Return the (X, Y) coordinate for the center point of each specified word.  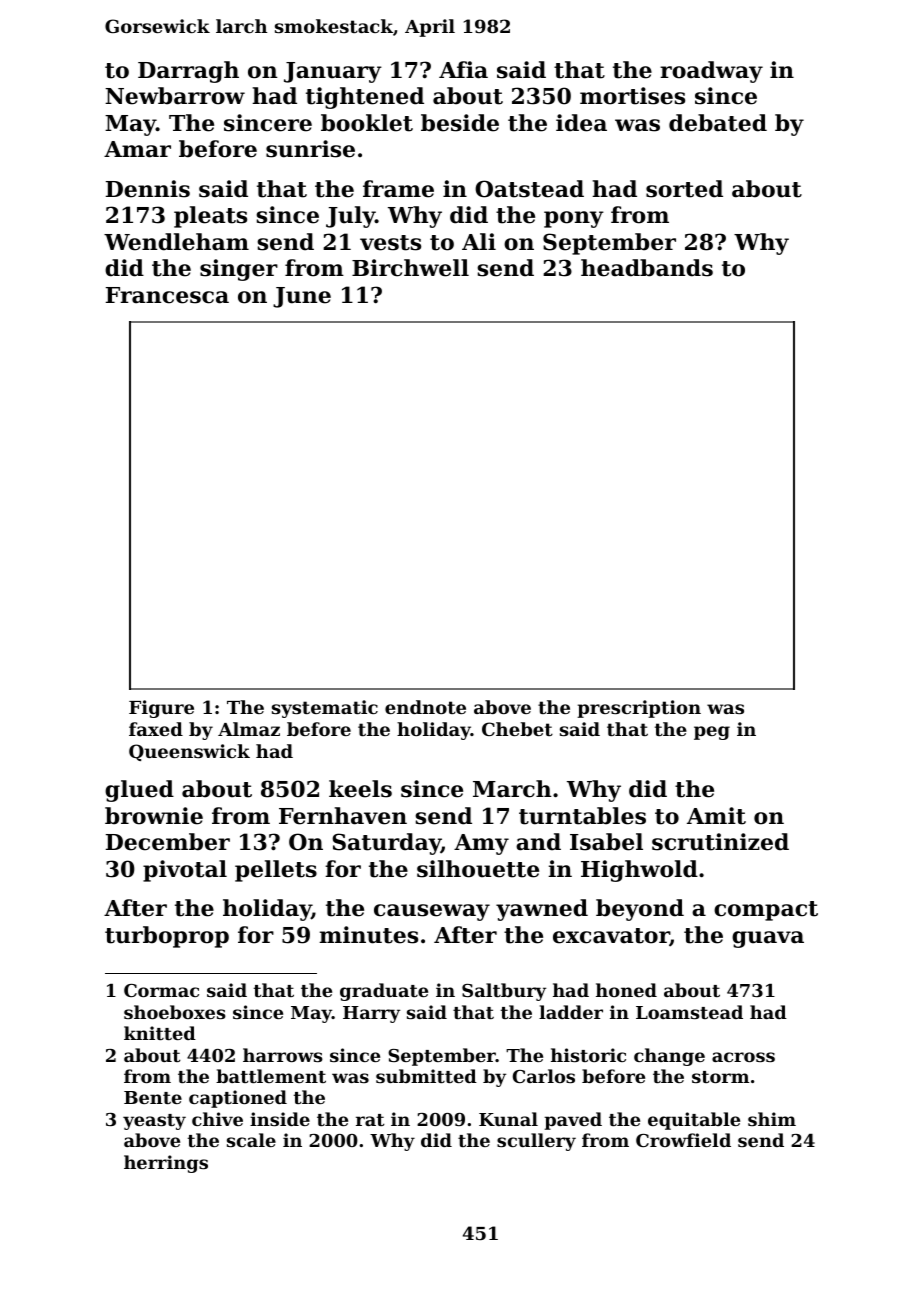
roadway (711, 72)
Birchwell (410, 268)
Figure (161, 709)
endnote (425, 707)
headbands (647, 268)
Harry (371, 1014)
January (333, 72)
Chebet (517, 729)
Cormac (161, 990)
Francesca (167, 295)
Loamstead (689, 1012)
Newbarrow (175, 96)
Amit (716, 816)
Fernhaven (343, 816)
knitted (160, 1033)
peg (712, 733)
